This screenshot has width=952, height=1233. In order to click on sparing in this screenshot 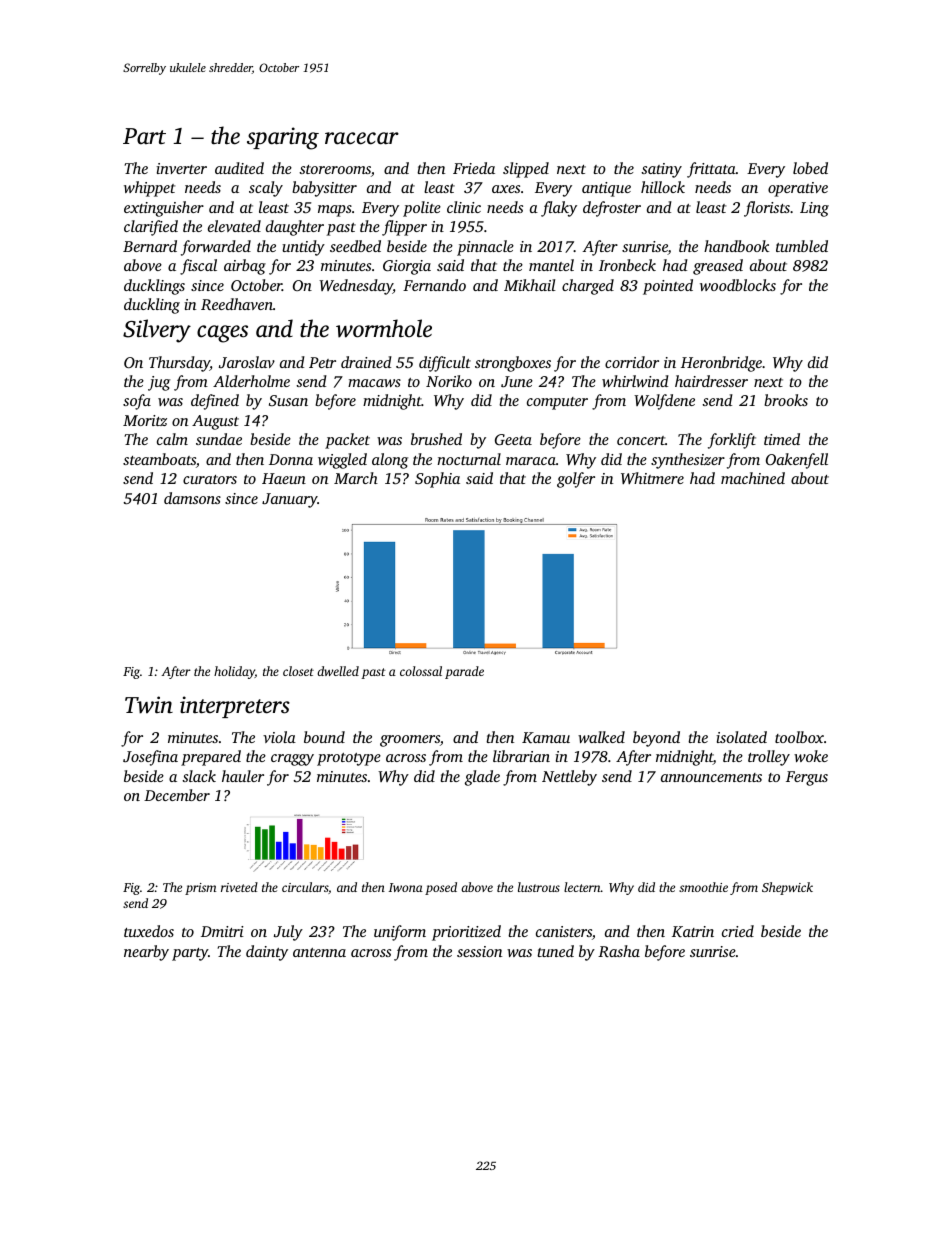, I will do `click(283, 138)`.
